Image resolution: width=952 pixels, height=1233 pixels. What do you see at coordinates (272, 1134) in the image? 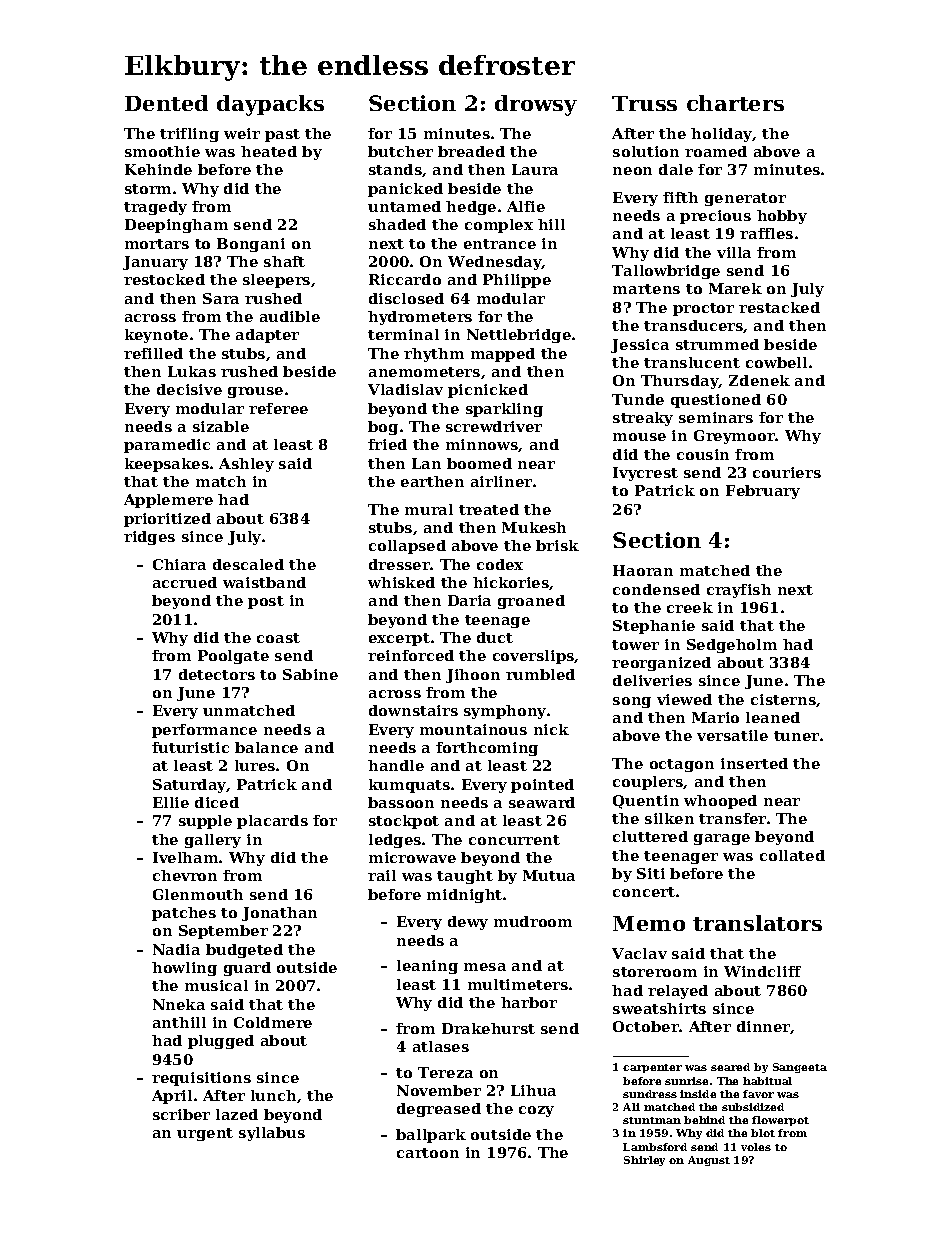
I see `syllabus` at bounding box center [272, 1134].
